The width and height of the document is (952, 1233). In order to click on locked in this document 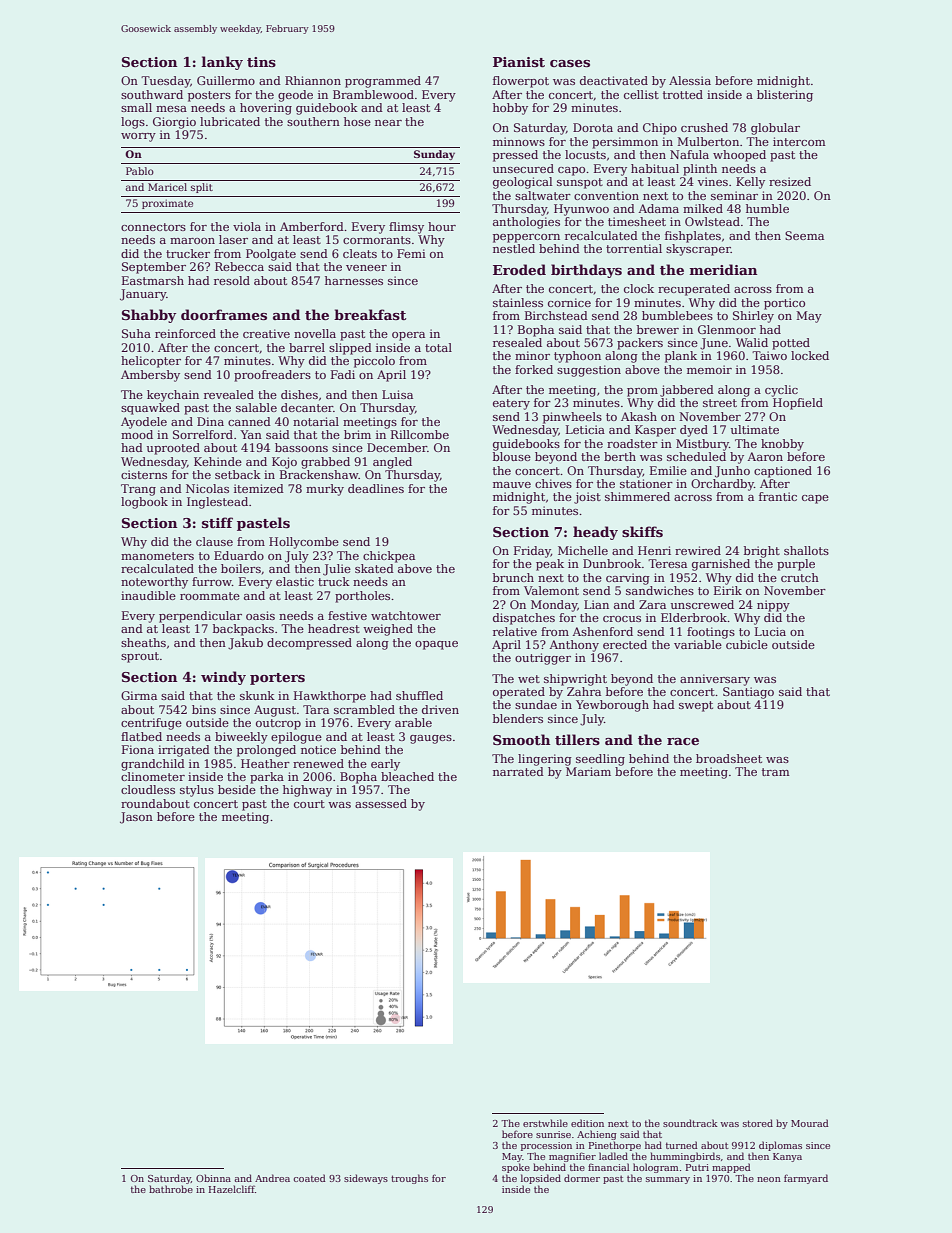, I will do `click(810, 355)`.
